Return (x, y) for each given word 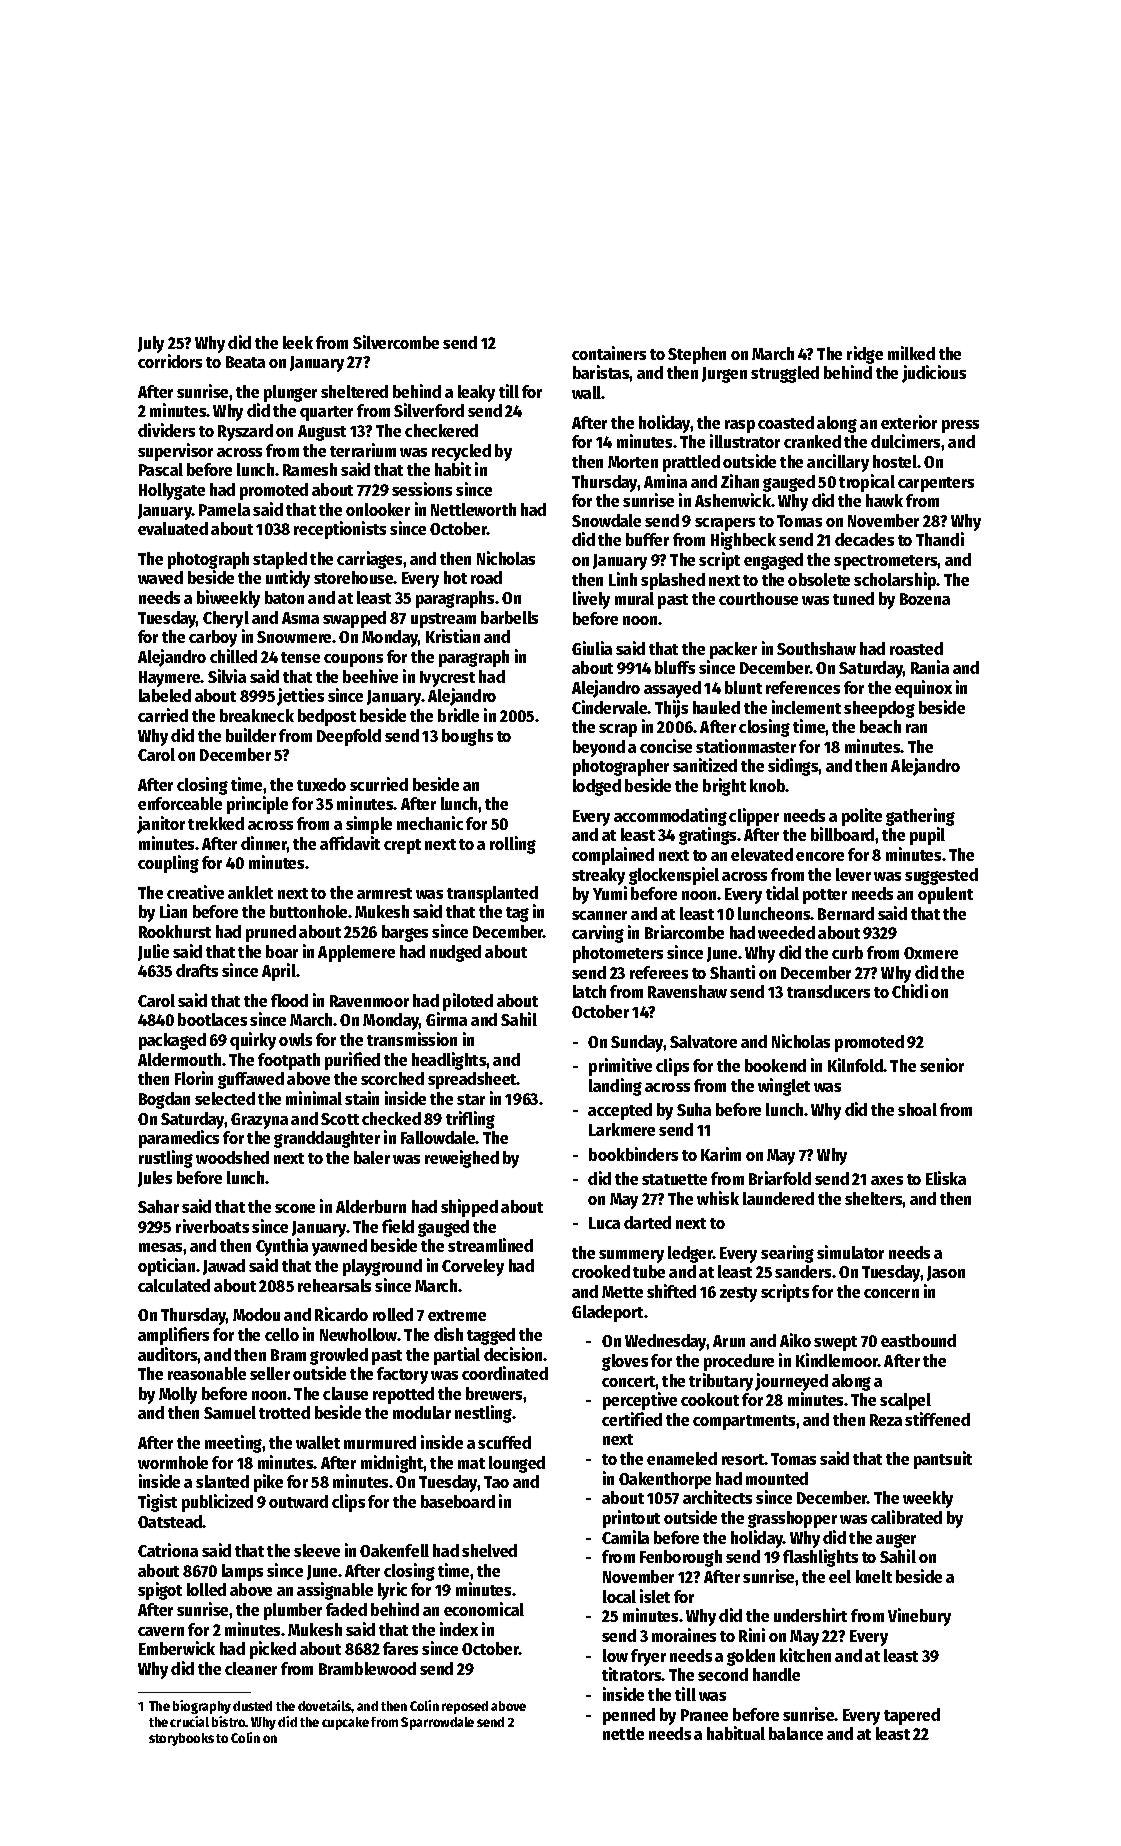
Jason (946, 1273)
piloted (468, 1002)
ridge (865, 355)
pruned (271, 933)
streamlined (490, 1245)
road (486, 577)
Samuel (230, 1412)
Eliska (946, 1178)
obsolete (819, 579)
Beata (245, 362)
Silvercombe (396, 342)
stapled (280, 560)
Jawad (224, 1267)
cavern (161, 1631)
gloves (625, 1362)
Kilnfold (855, 1065)
